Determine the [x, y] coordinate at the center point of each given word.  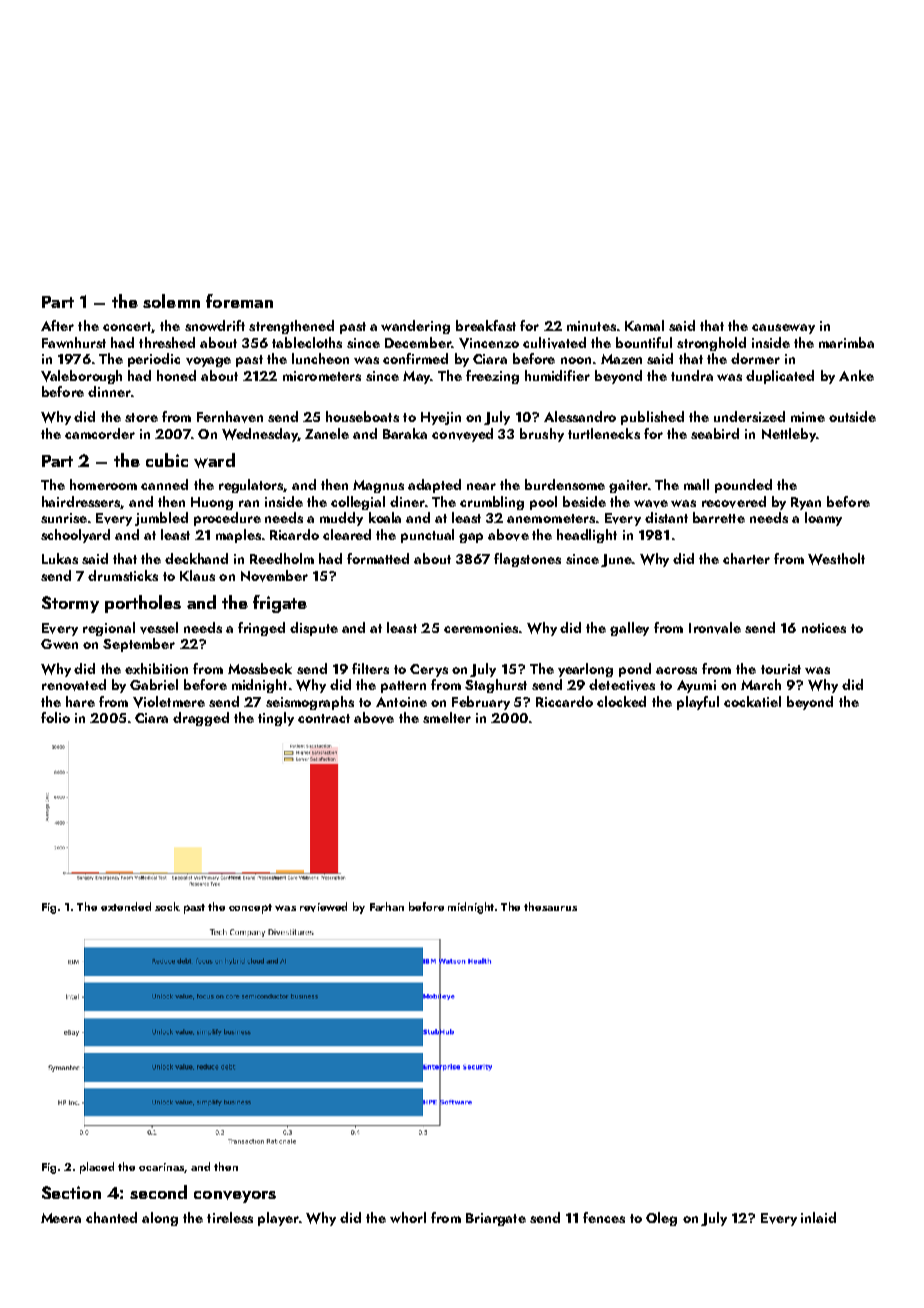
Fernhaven [230, 417]
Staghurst [496, 686]
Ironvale [715, 628]
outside [852, 416]
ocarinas [162, 1168]
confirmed [415, 358]
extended [126, 906]
